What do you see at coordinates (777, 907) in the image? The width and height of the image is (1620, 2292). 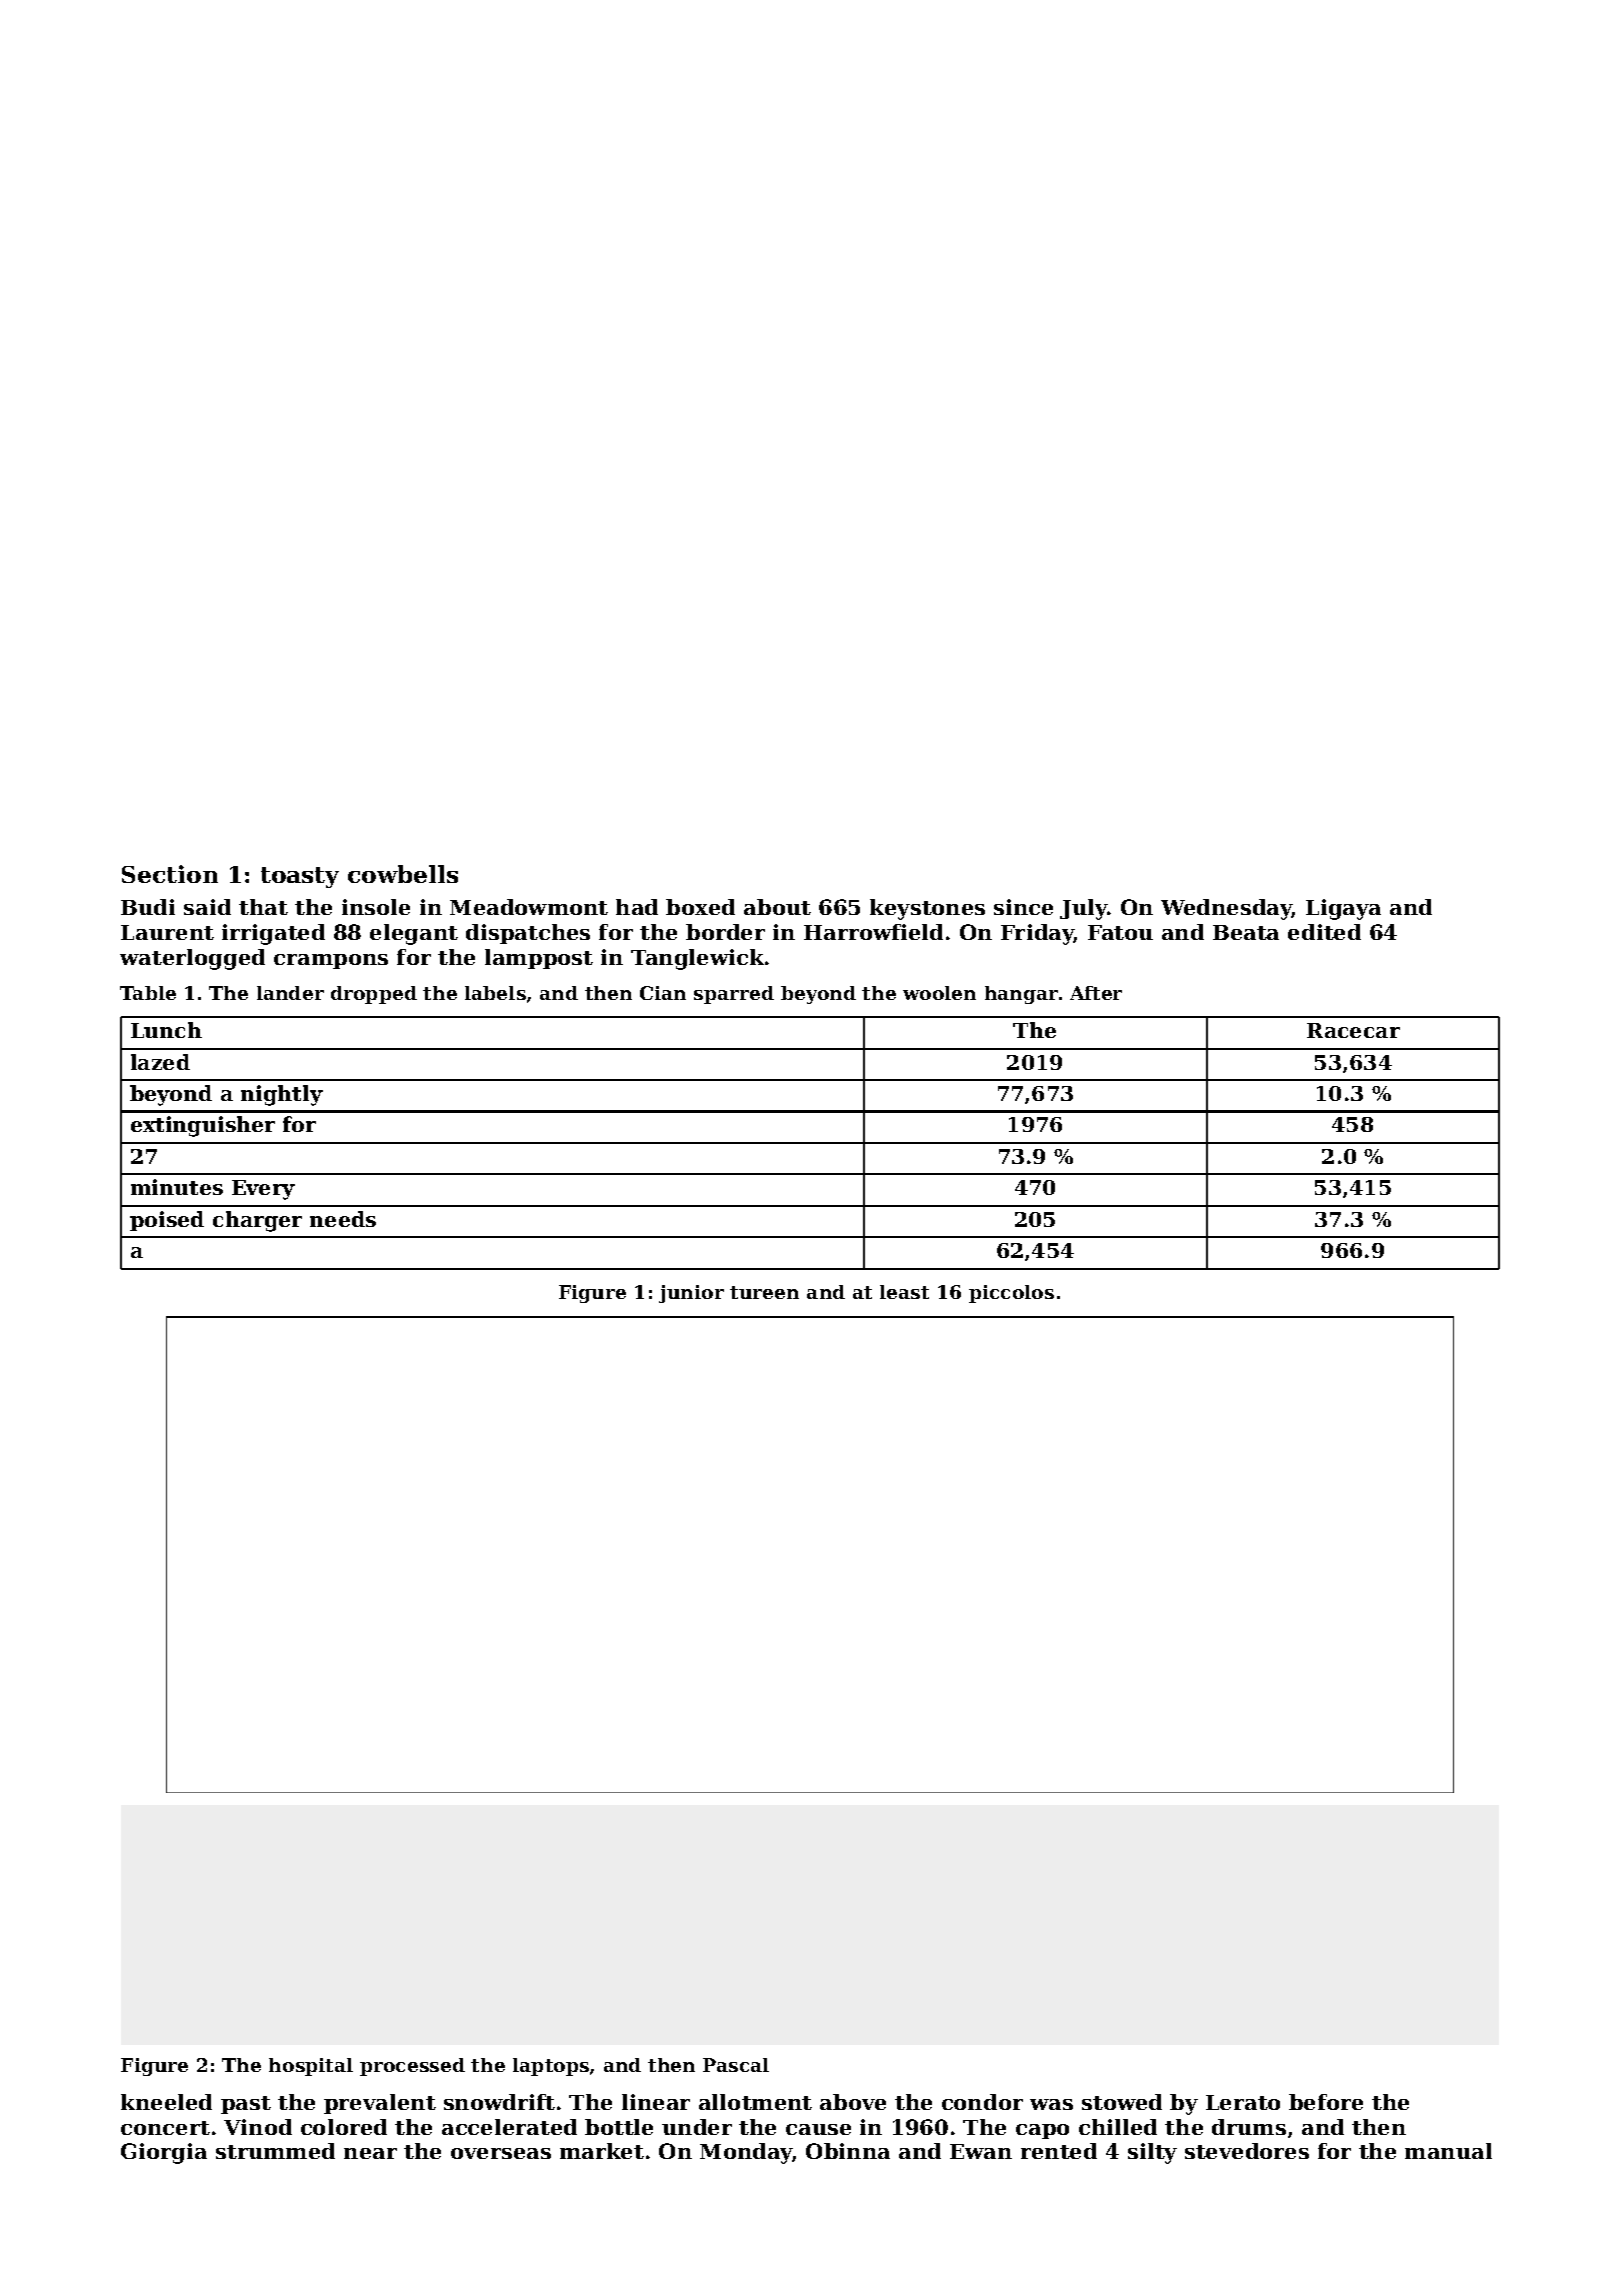 I see `about` at bounding box center [777, 907].
